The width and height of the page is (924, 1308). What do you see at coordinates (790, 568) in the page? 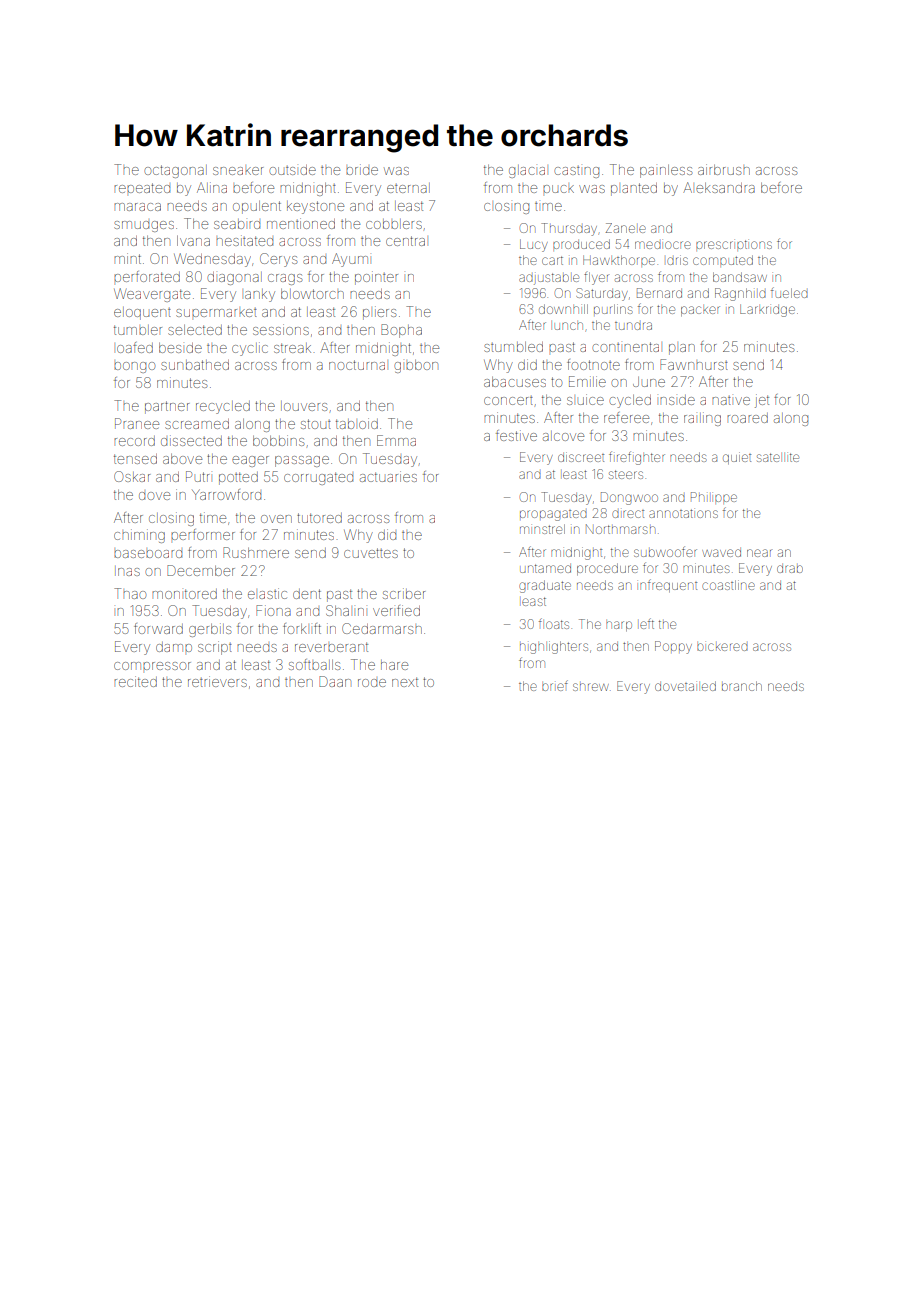
I see `drab` at bounding box center [790, 568].
